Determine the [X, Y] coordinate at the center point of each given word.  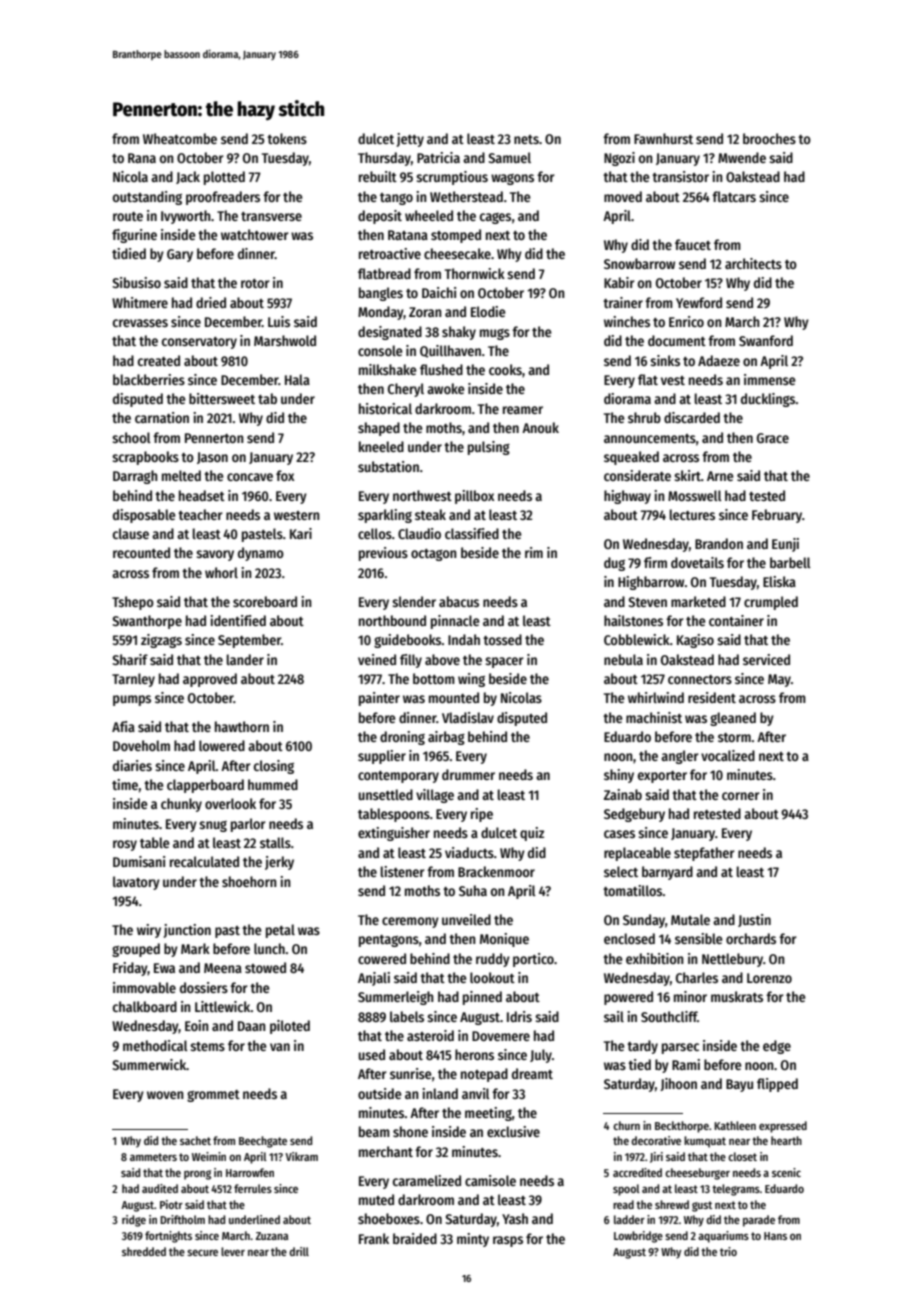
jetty [410, 140]
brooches [769, 138]
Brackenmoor [496, 871]
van [280, 1047]
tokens [287, 138]
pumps [132, 700]
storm [734, 737]
